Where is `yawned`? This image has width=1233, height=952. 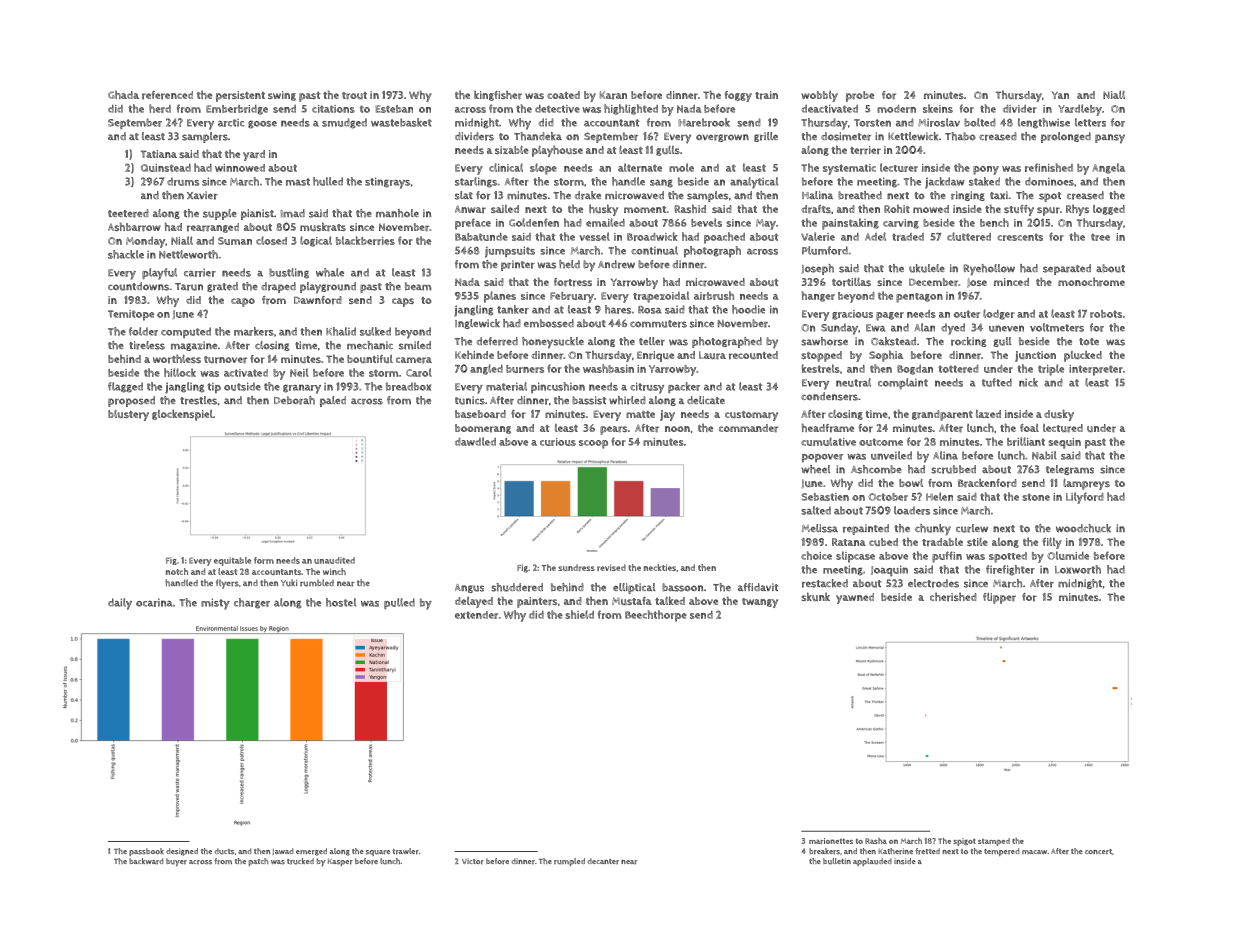 yawned is located at coordinates (855, 598).
